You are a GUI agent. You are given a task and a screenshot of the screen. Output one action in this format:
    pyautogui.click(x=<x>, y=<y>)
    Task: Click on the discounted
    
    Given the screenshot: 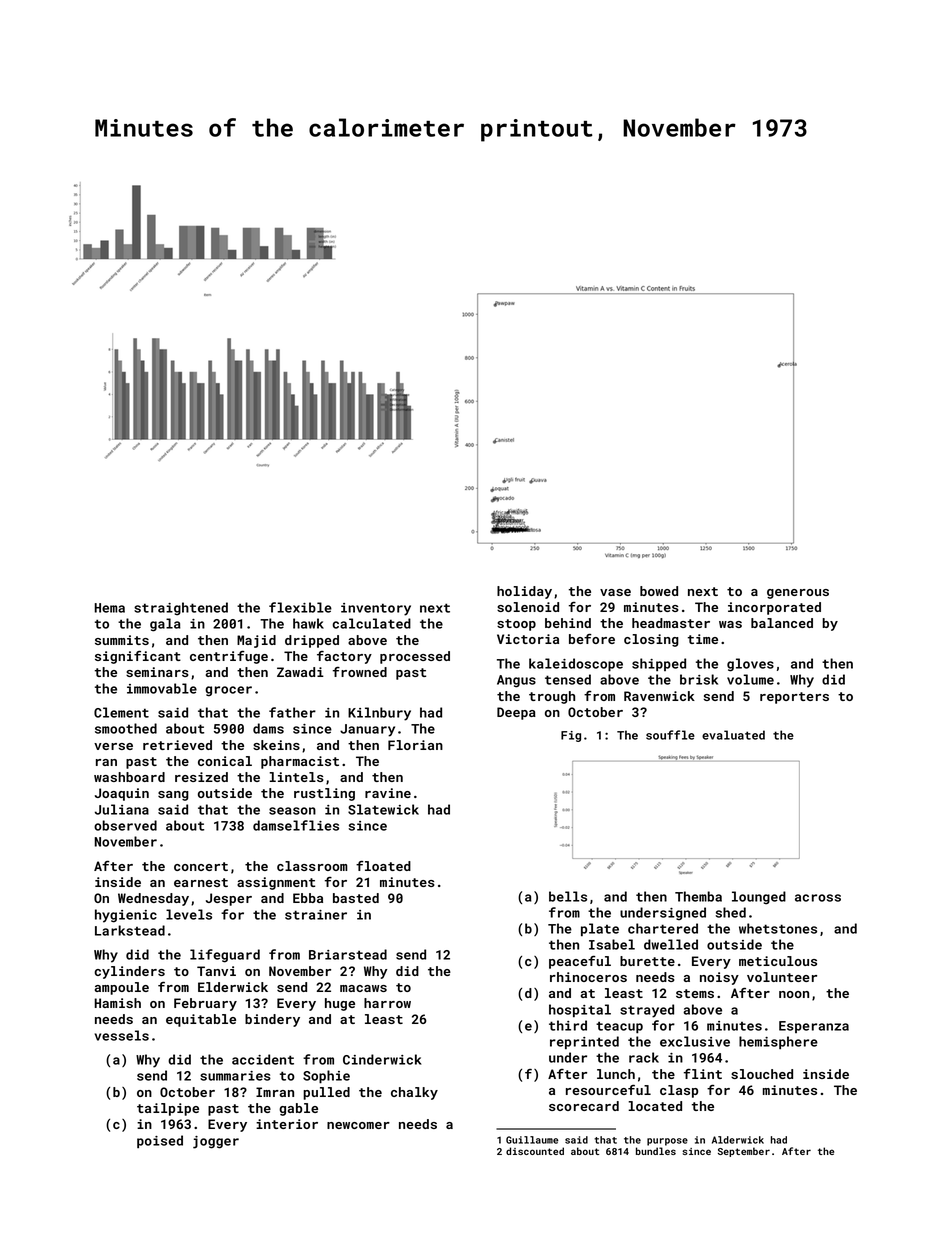 What is the action you would take?
    pyautogui.click(x=535, y=1151)
